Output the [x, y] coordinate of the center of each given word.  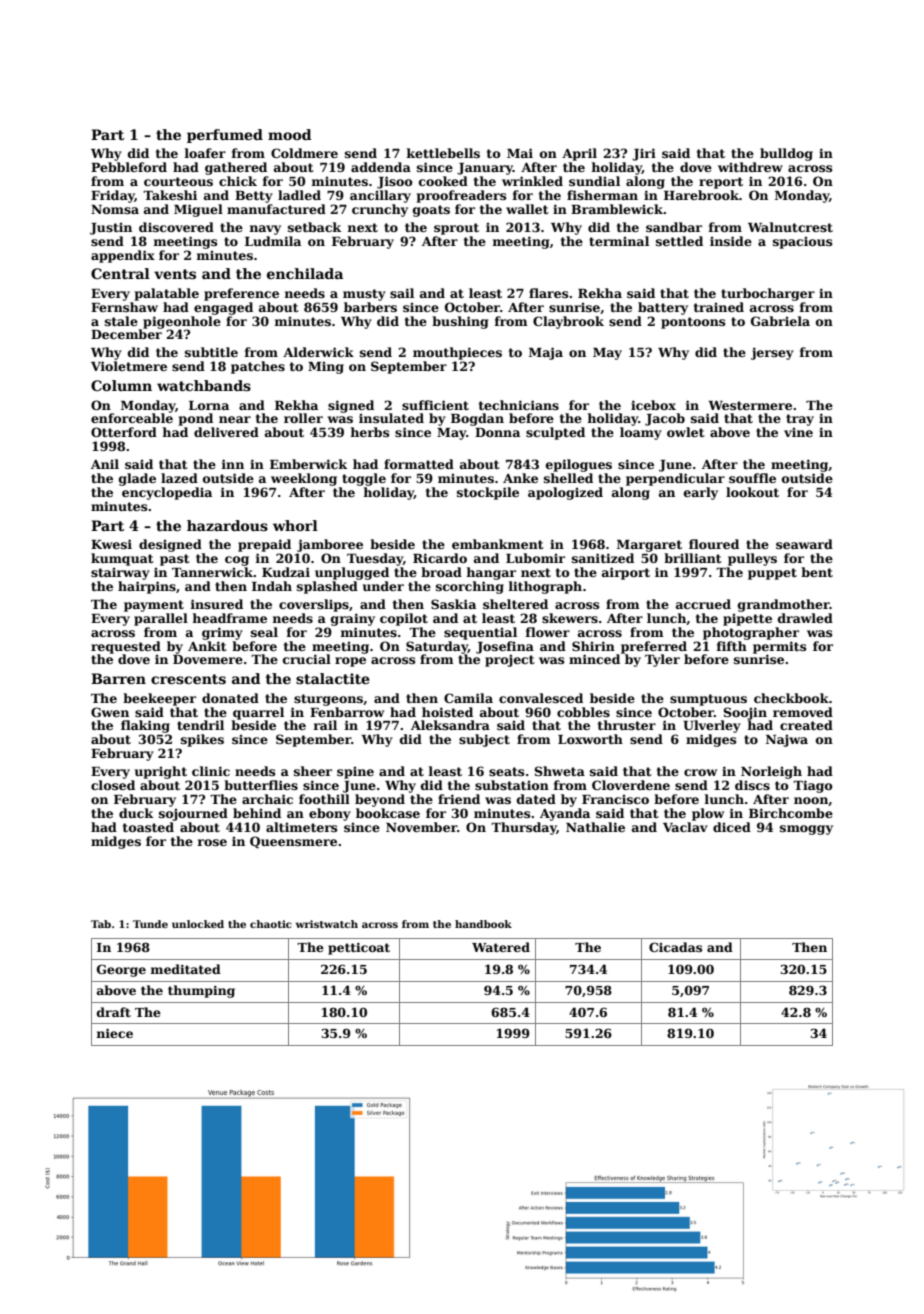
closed [113, 785]
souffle [752, 478]
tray [800, 420]
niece [114, 1033]
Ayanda [565, 814]
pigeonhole [182, 322]
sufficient [435, 405]
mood [290, 134]
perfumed [225, 136]
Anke [520, 478]
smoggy [806, 830]
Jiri [644, 154]
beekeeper [159, 699]
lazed [179, 478]
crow [700, 772]
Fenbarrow [347, 712]
